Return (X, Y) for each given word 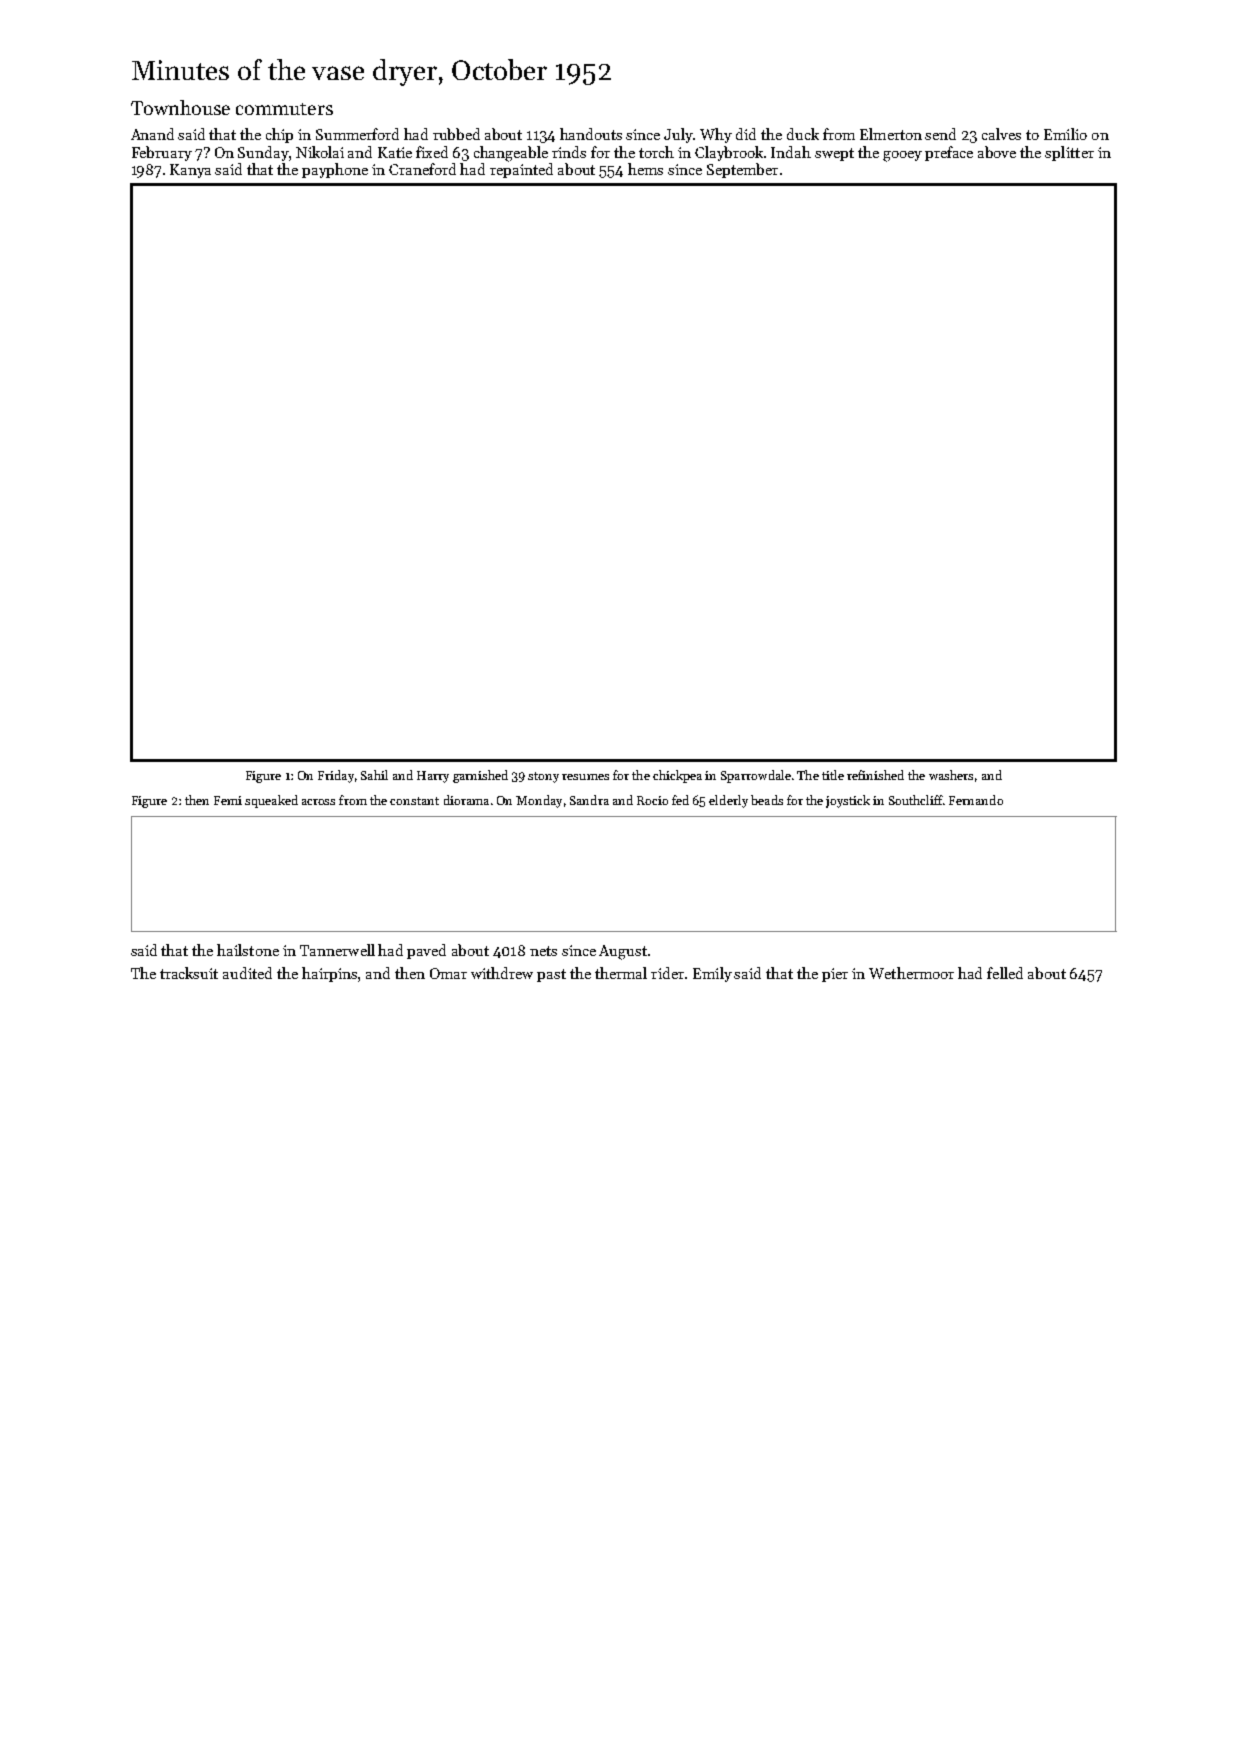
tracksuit (189, 973)
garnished (480, 776)
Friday (336, 776)
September (742, 170)
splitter (1069, 153)
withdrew (502, 973)
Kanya (190, 171)
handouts (591, 134)
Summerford (357, 134)
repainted (521, 170)
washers (951, 775)
